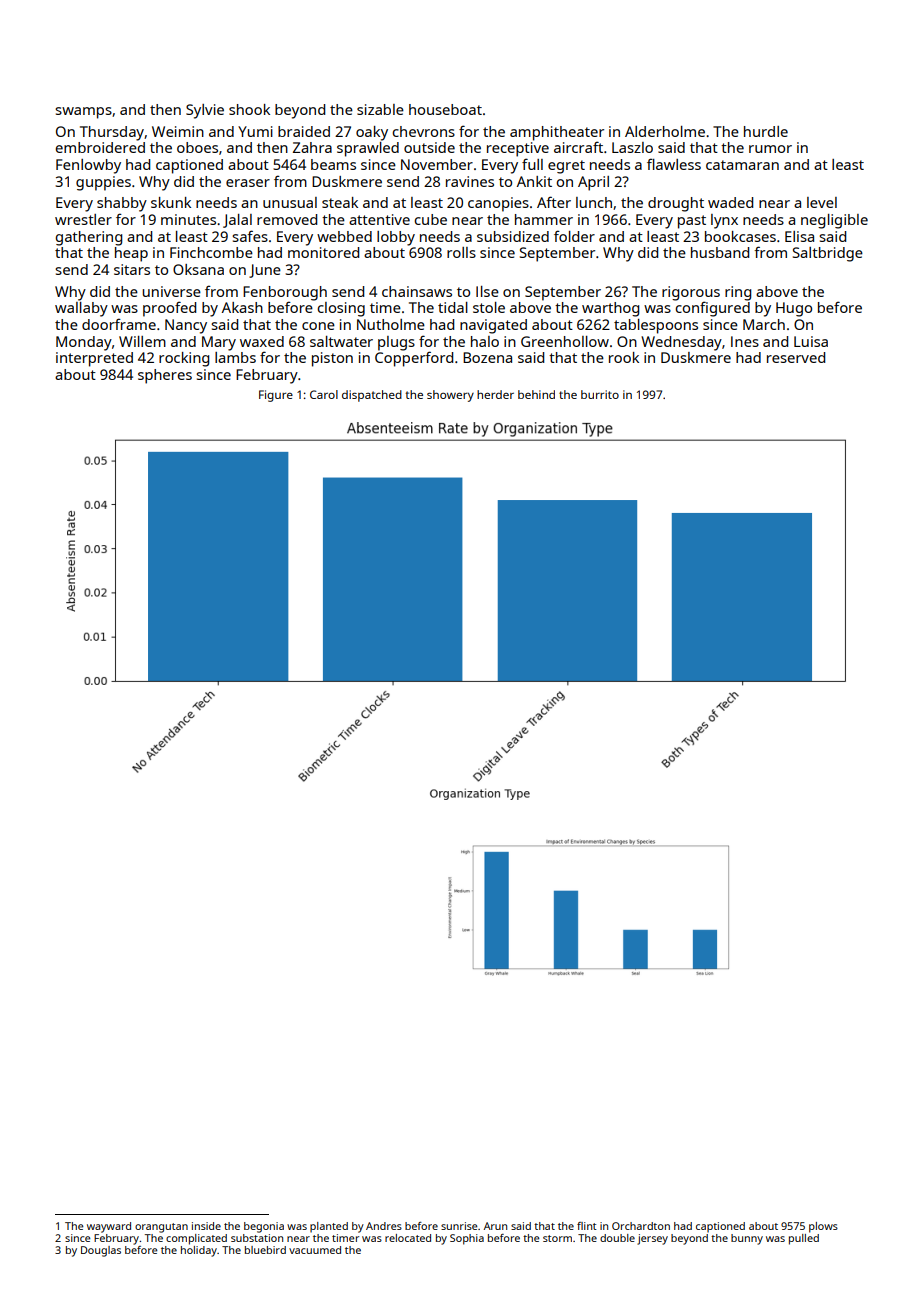 The height and width of the screenshot is (1308, 924). I want to click on level, so click(822, 202).
